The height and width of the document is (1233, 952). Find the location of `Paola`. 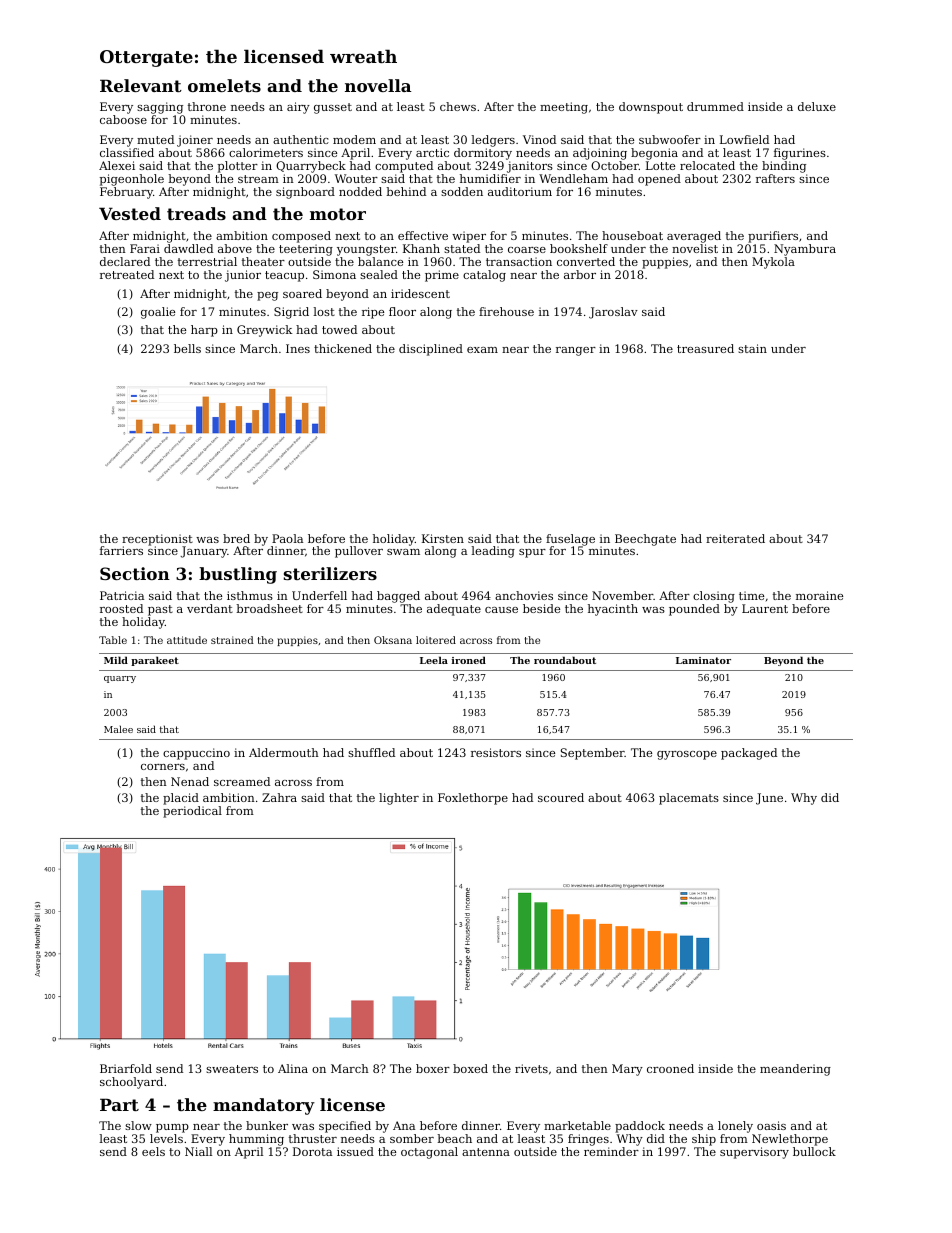

Paola is located at coordinates (287, 538).
